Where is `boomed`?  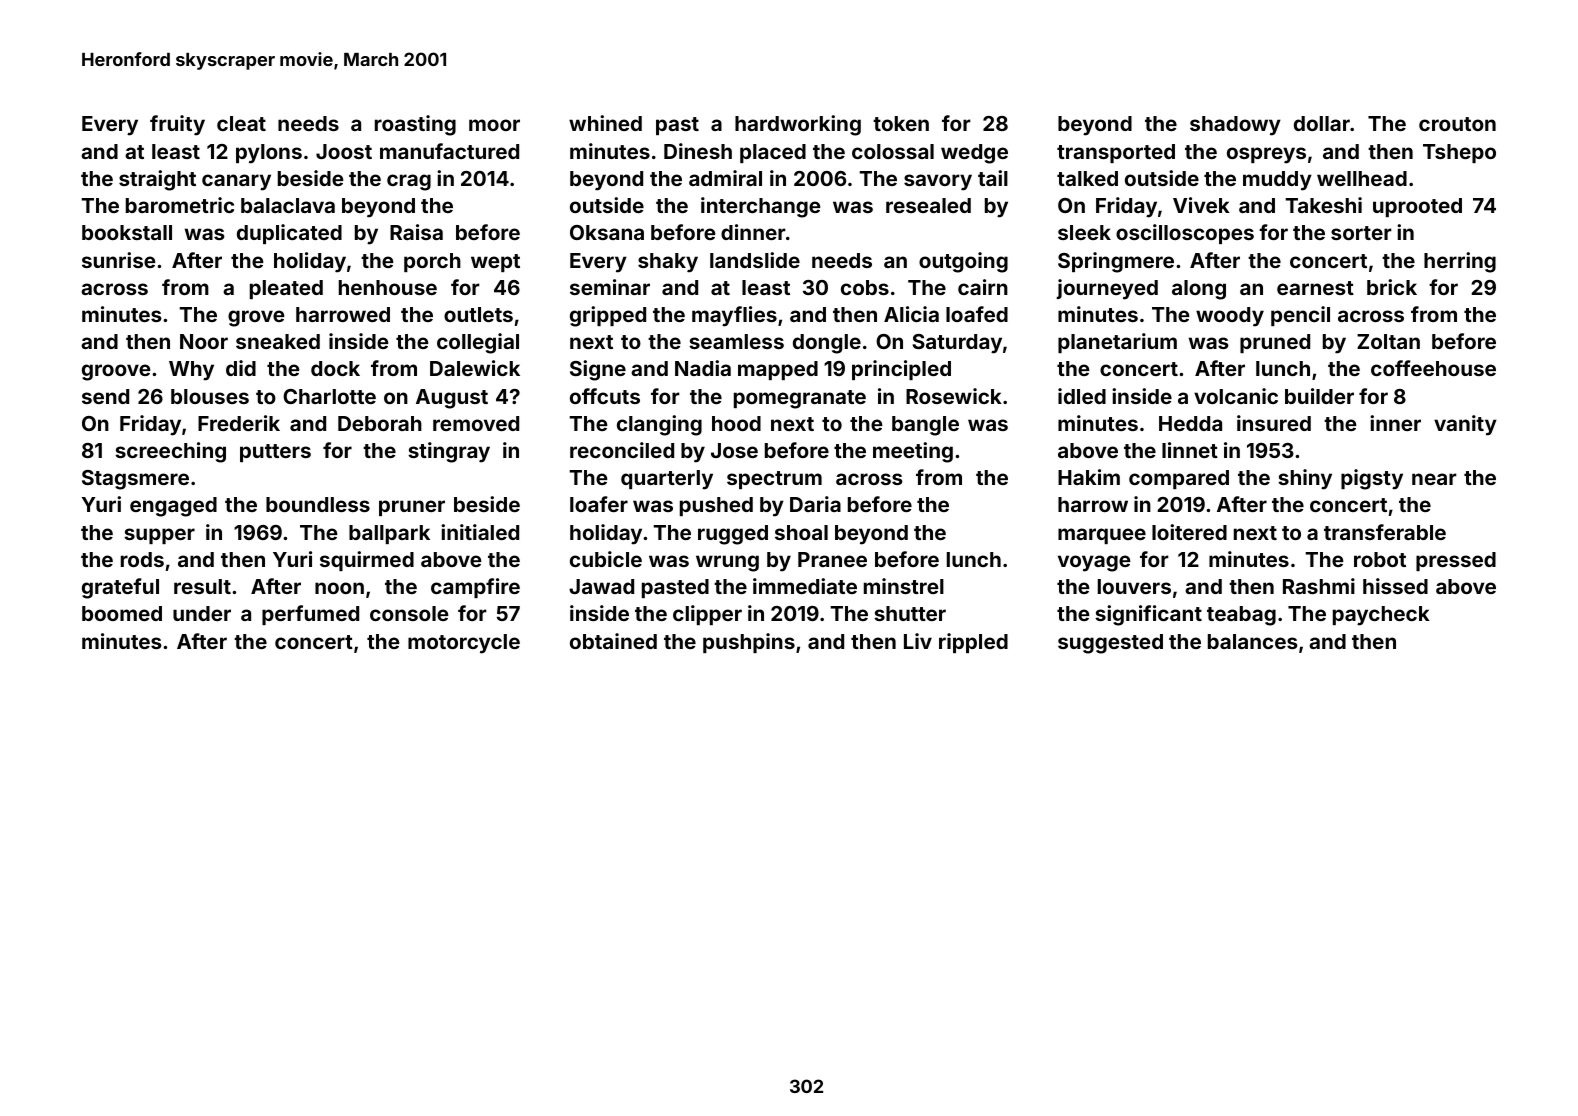 boomed is located at coordinates (122, 613).
